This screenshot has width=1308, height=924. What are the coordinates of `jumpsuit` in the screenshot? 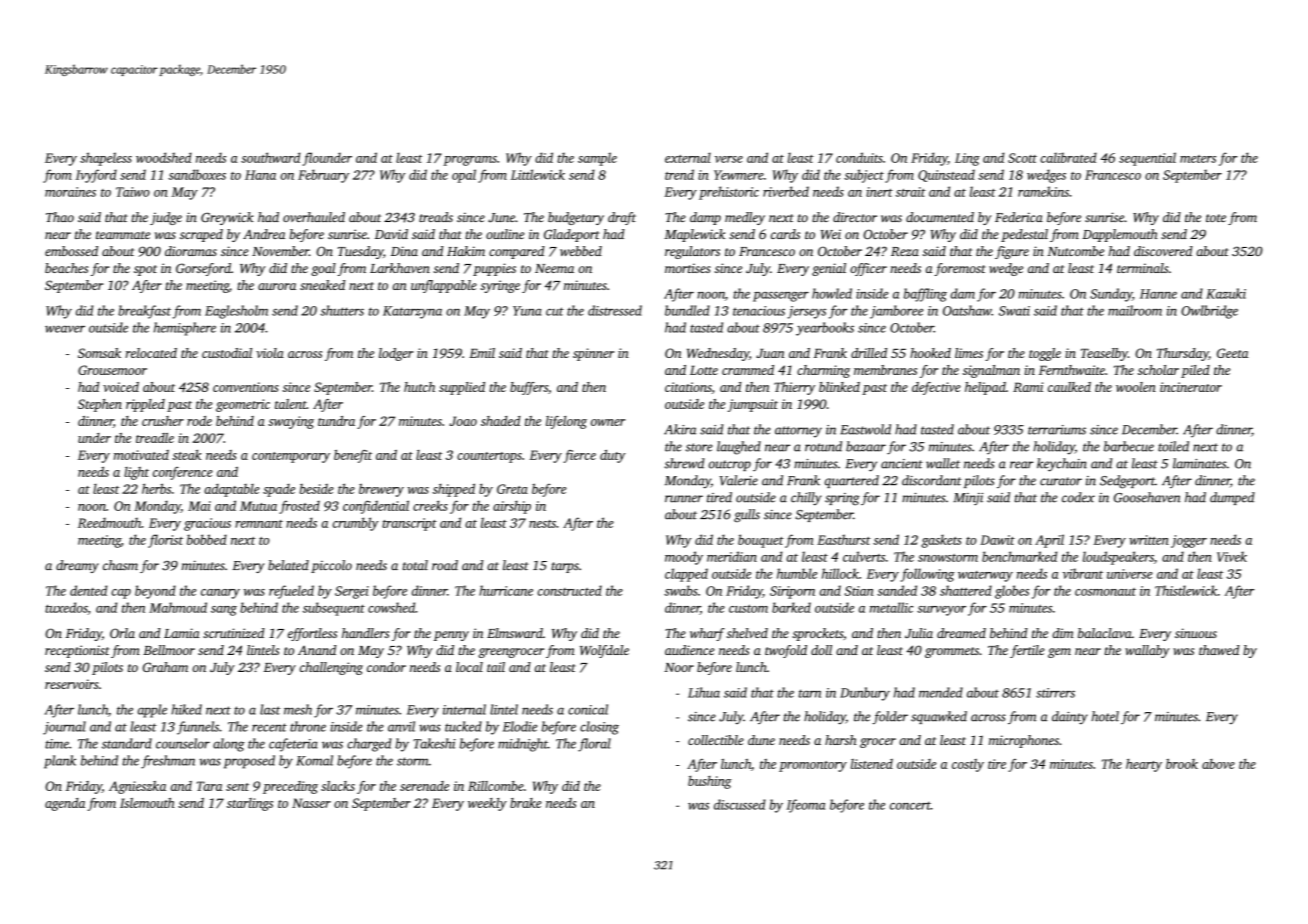 It's located at (753, 405).
